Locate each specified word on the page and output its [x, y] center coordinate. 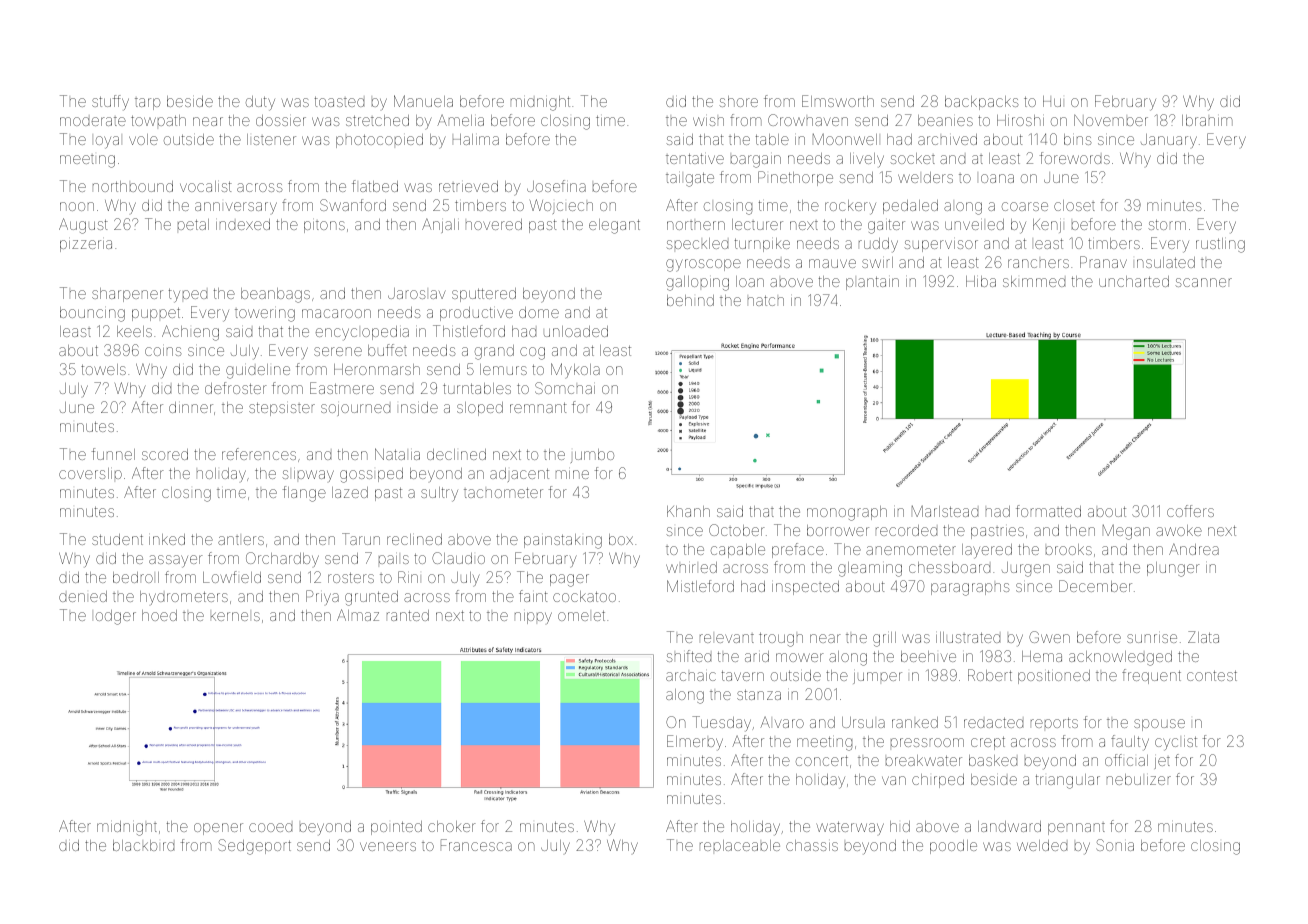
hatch [766, 300]
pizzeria [86, 246]
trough [781, 639]
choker [452, 826]
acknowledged [1120, 658]
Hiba [981, 281]
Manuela [423, 101]
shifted [688, 656]
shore [738, 101]
